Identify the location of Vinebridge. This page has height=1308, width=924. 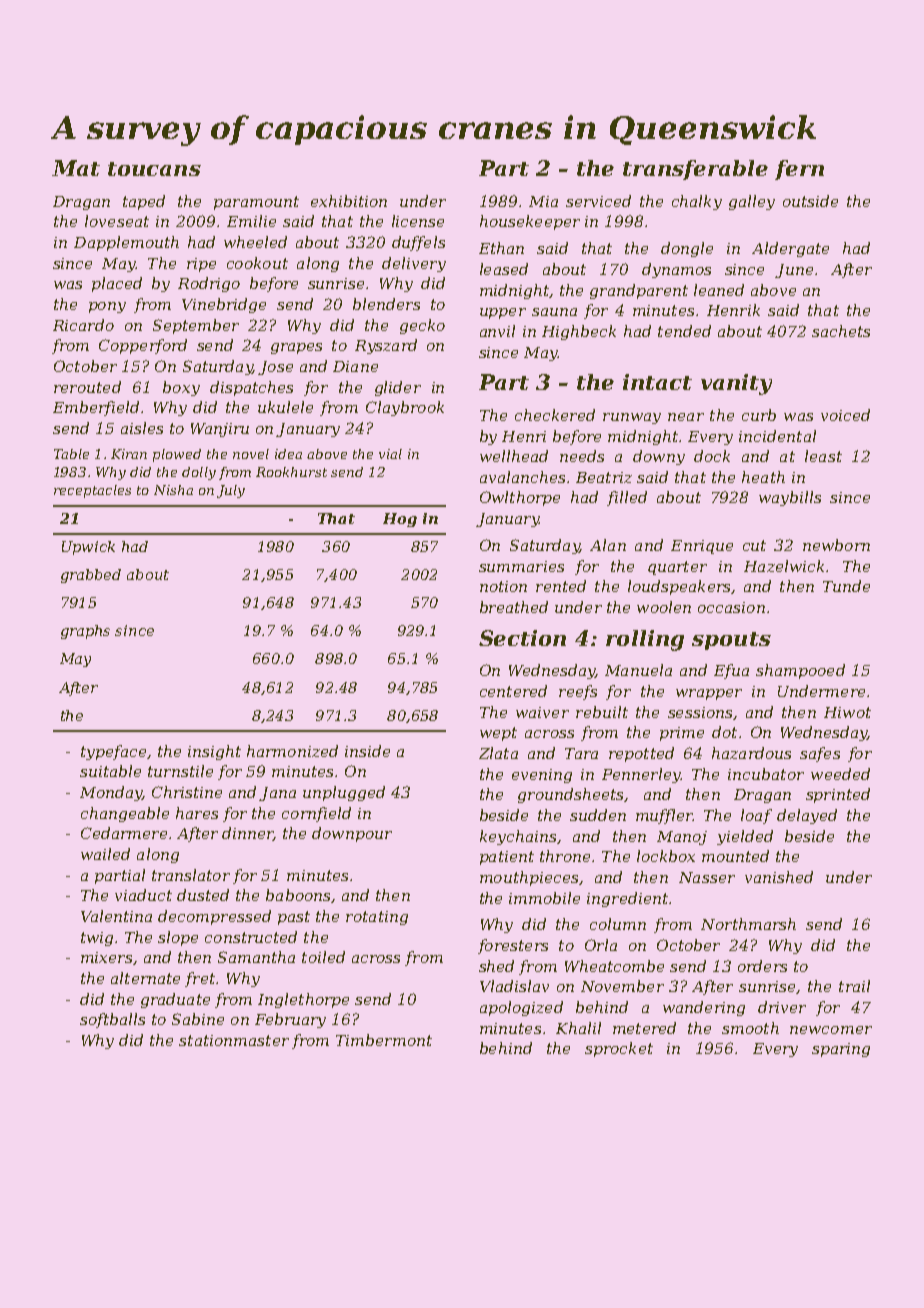
(224, 305).
